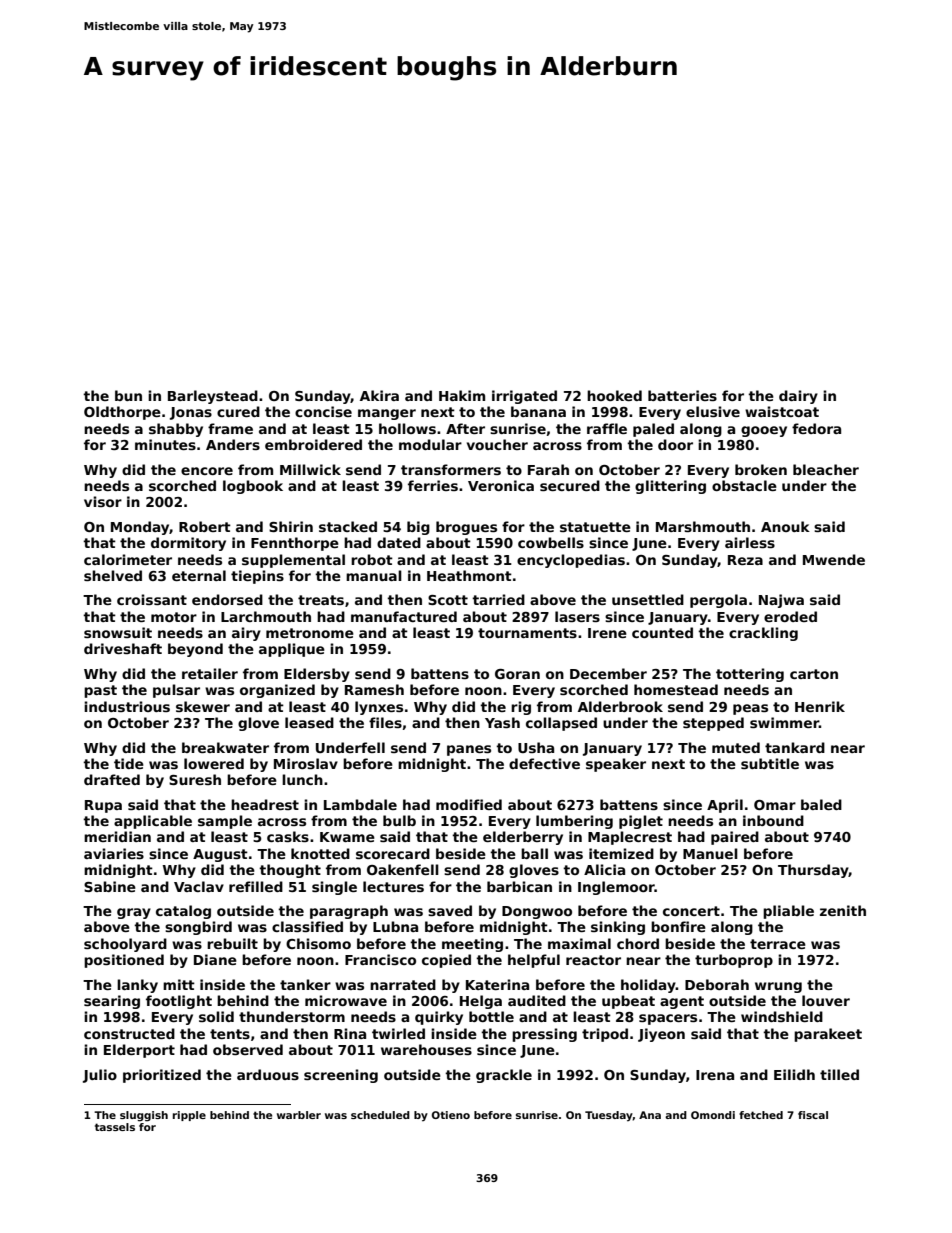 This screenshot has width=952, height=1233. I want to click on tarried, so click(498, 599).
